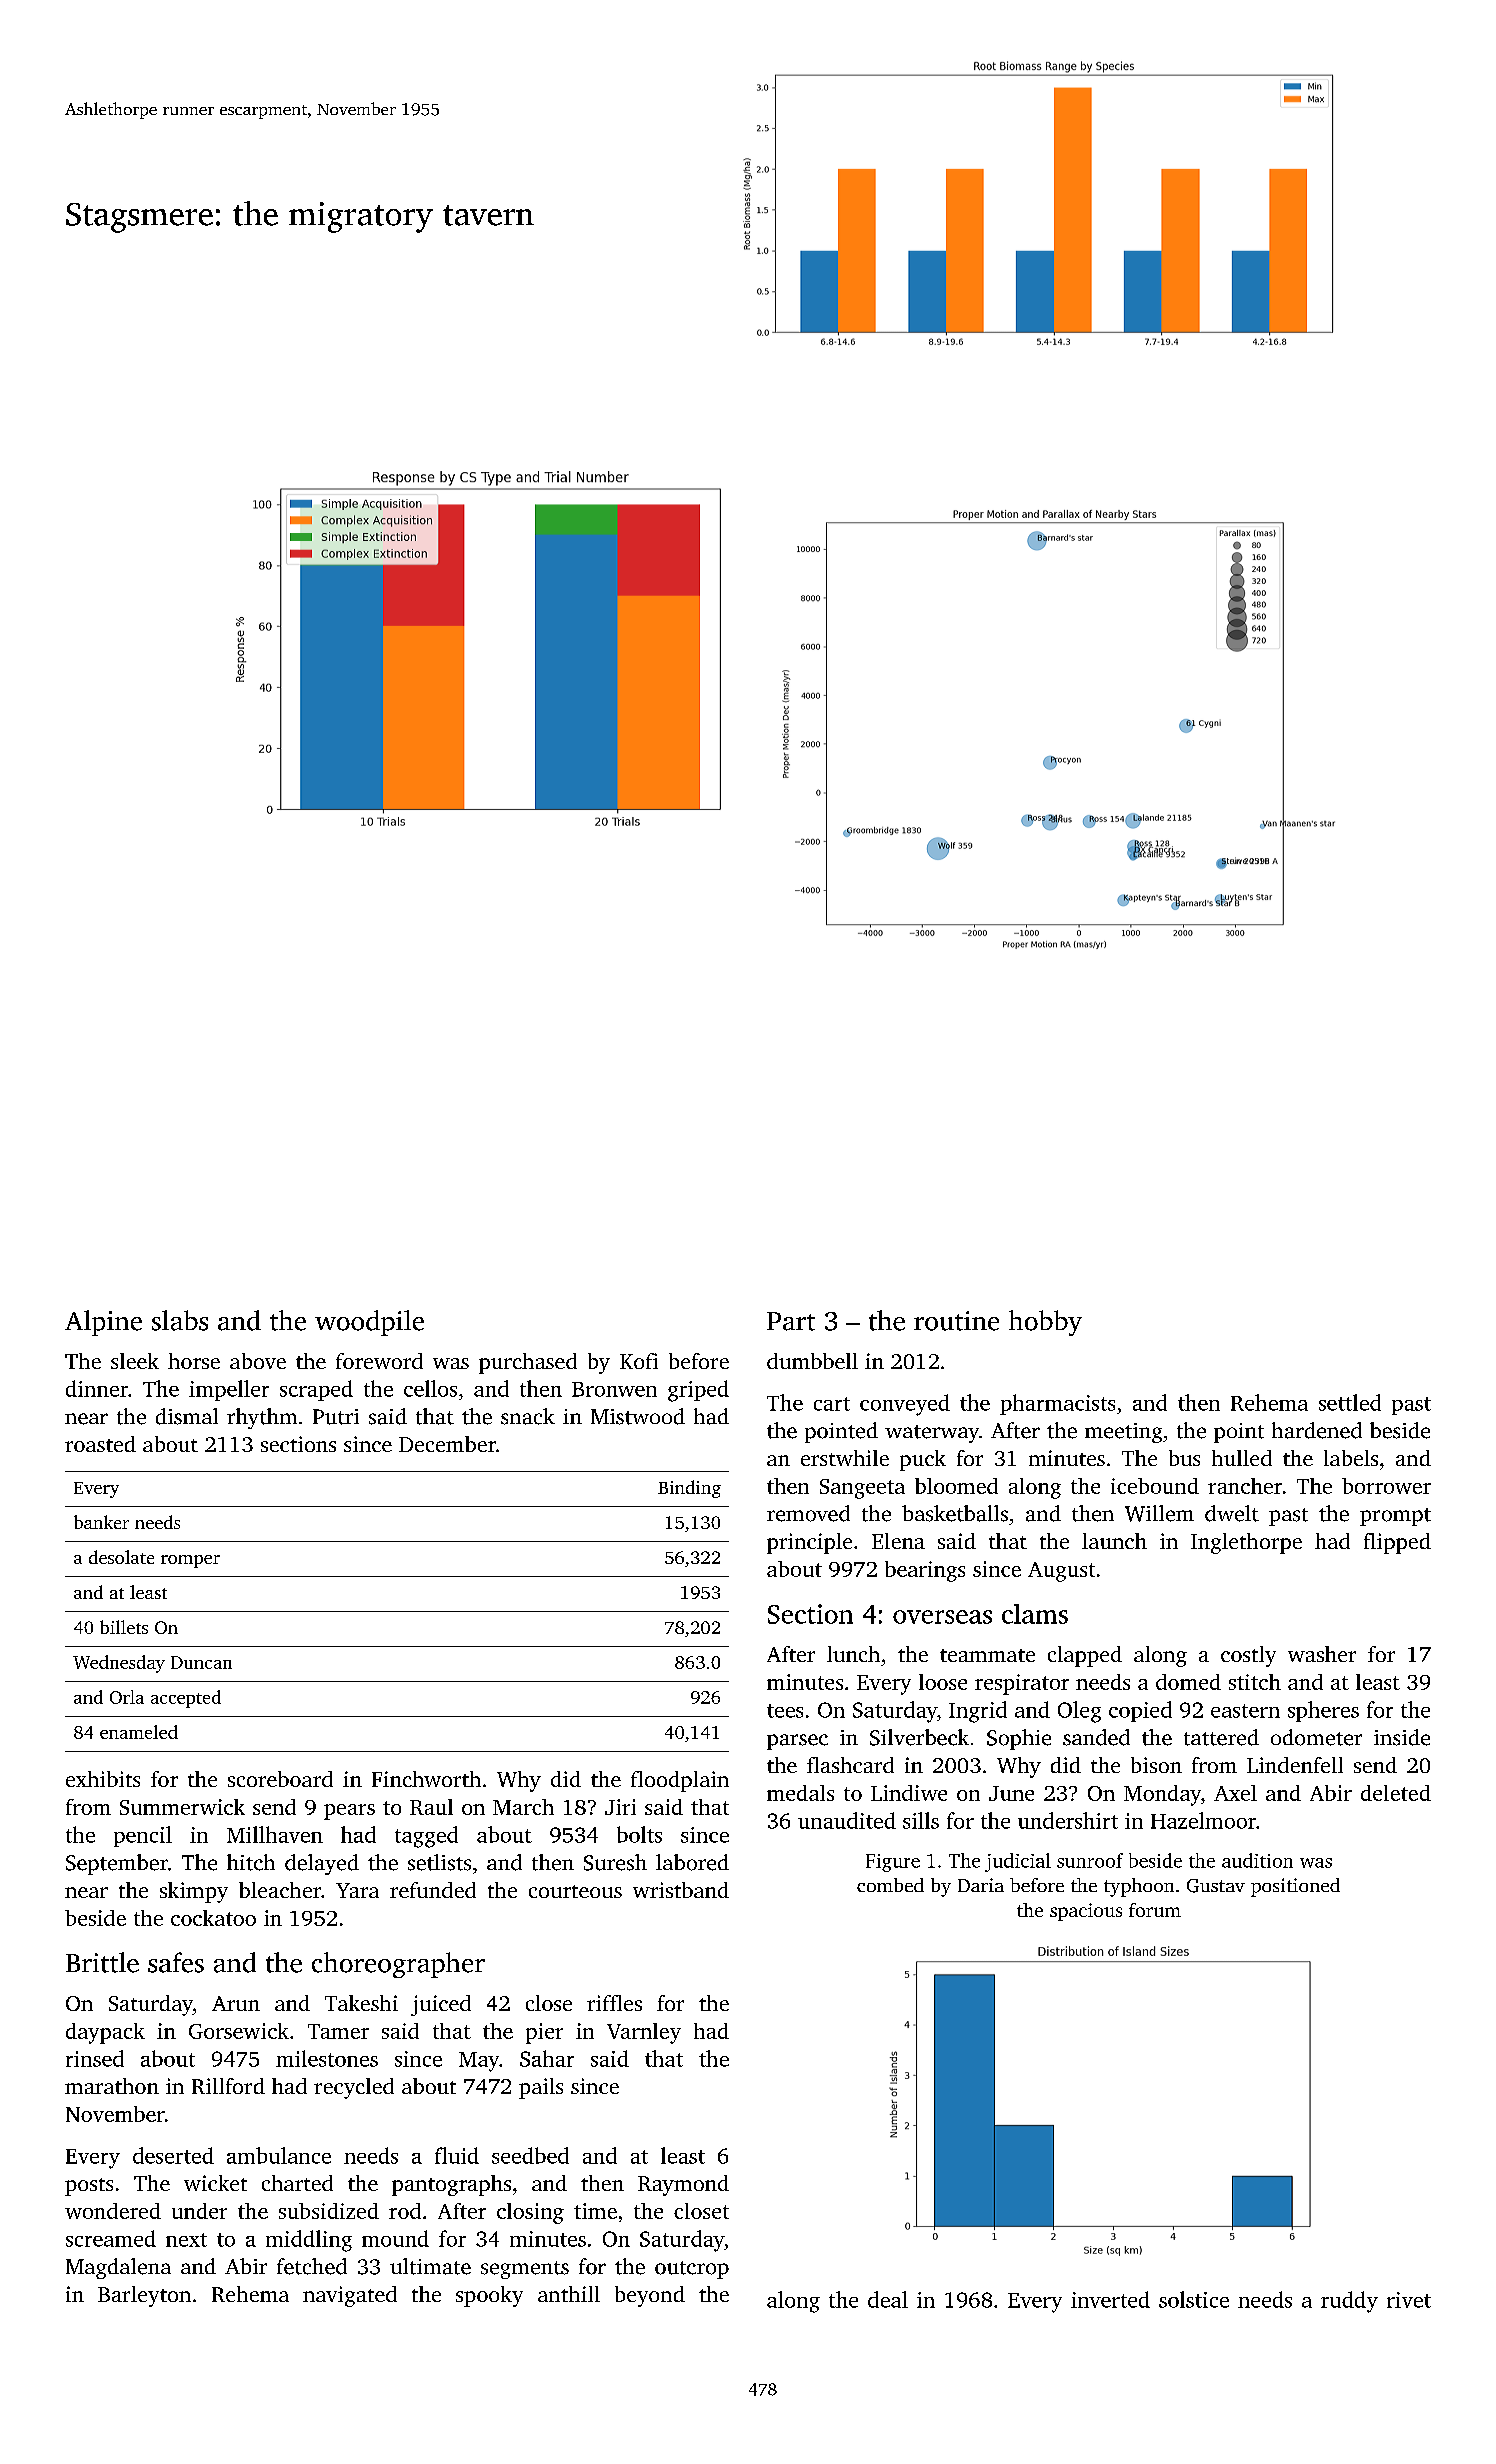 The image size is (1496, 2464). Describe the element at coordinates (369, 1323) in the screenshot. I see `woodpile` at that location.
